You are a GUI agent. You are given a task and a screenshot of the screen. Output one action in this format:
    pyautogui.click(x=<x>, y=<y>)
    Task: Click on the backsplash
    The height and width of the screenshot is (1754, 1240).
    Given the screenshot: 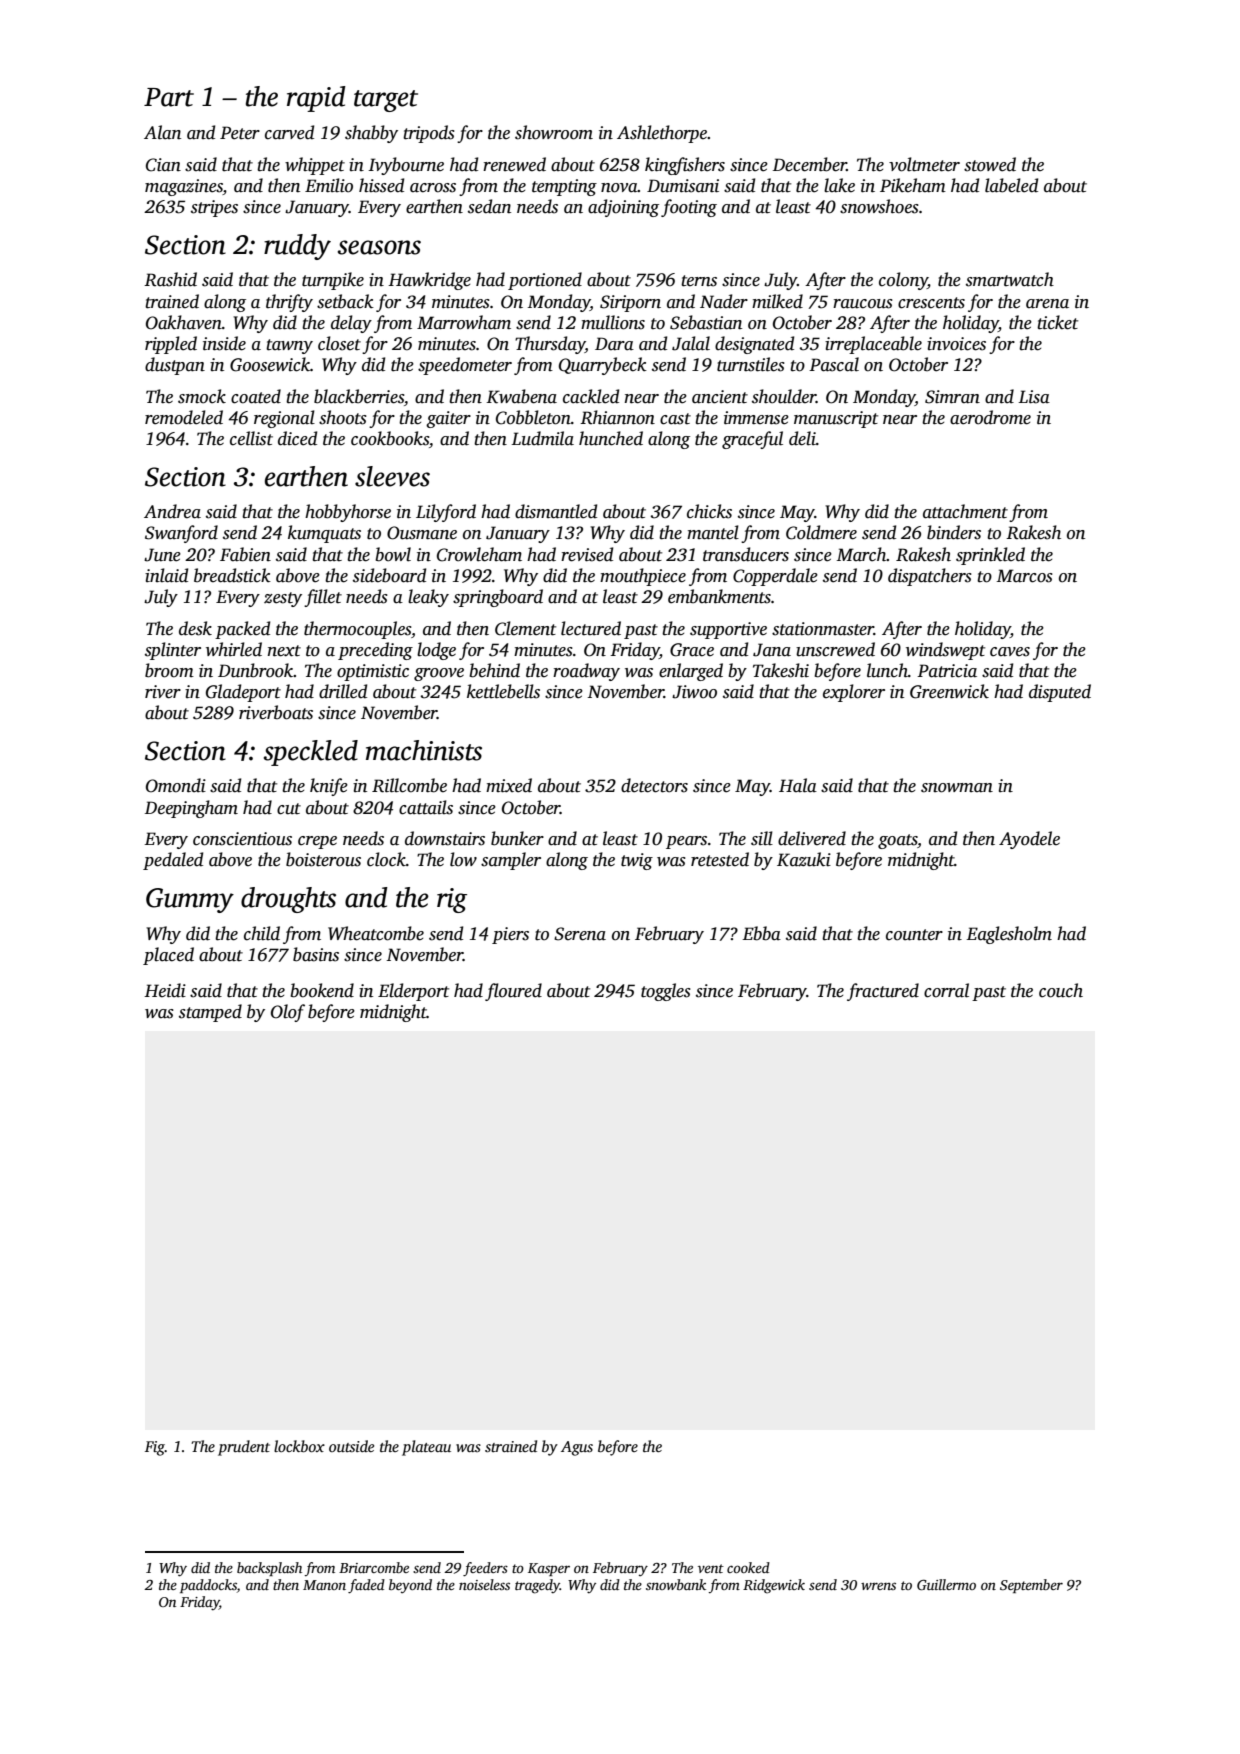 What is the action you would take?
    pyautogui.click(x=269, y=1569)
